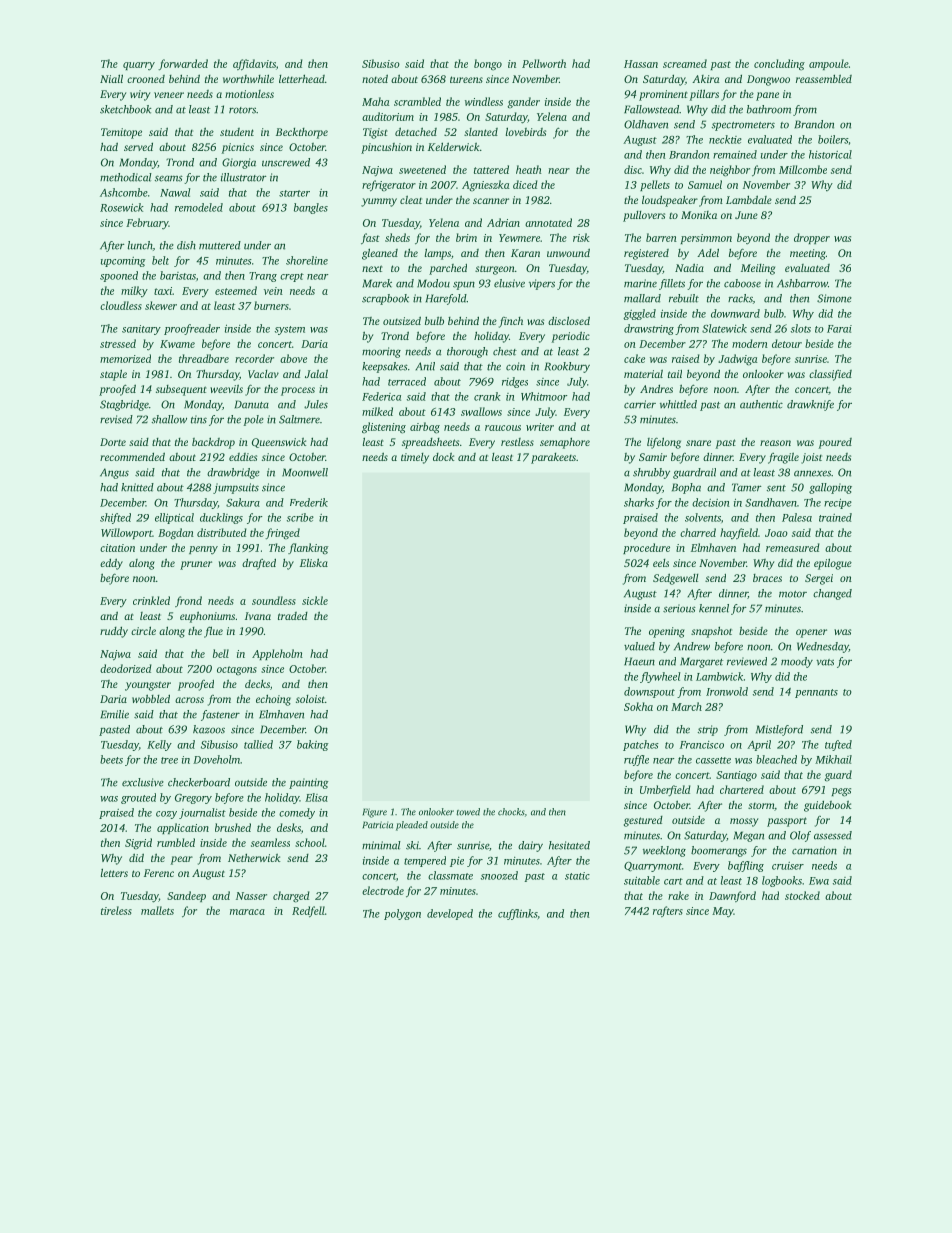 This screenshot has width=952, height=1233. I want to click on Slatewick, so click(724, 328).
